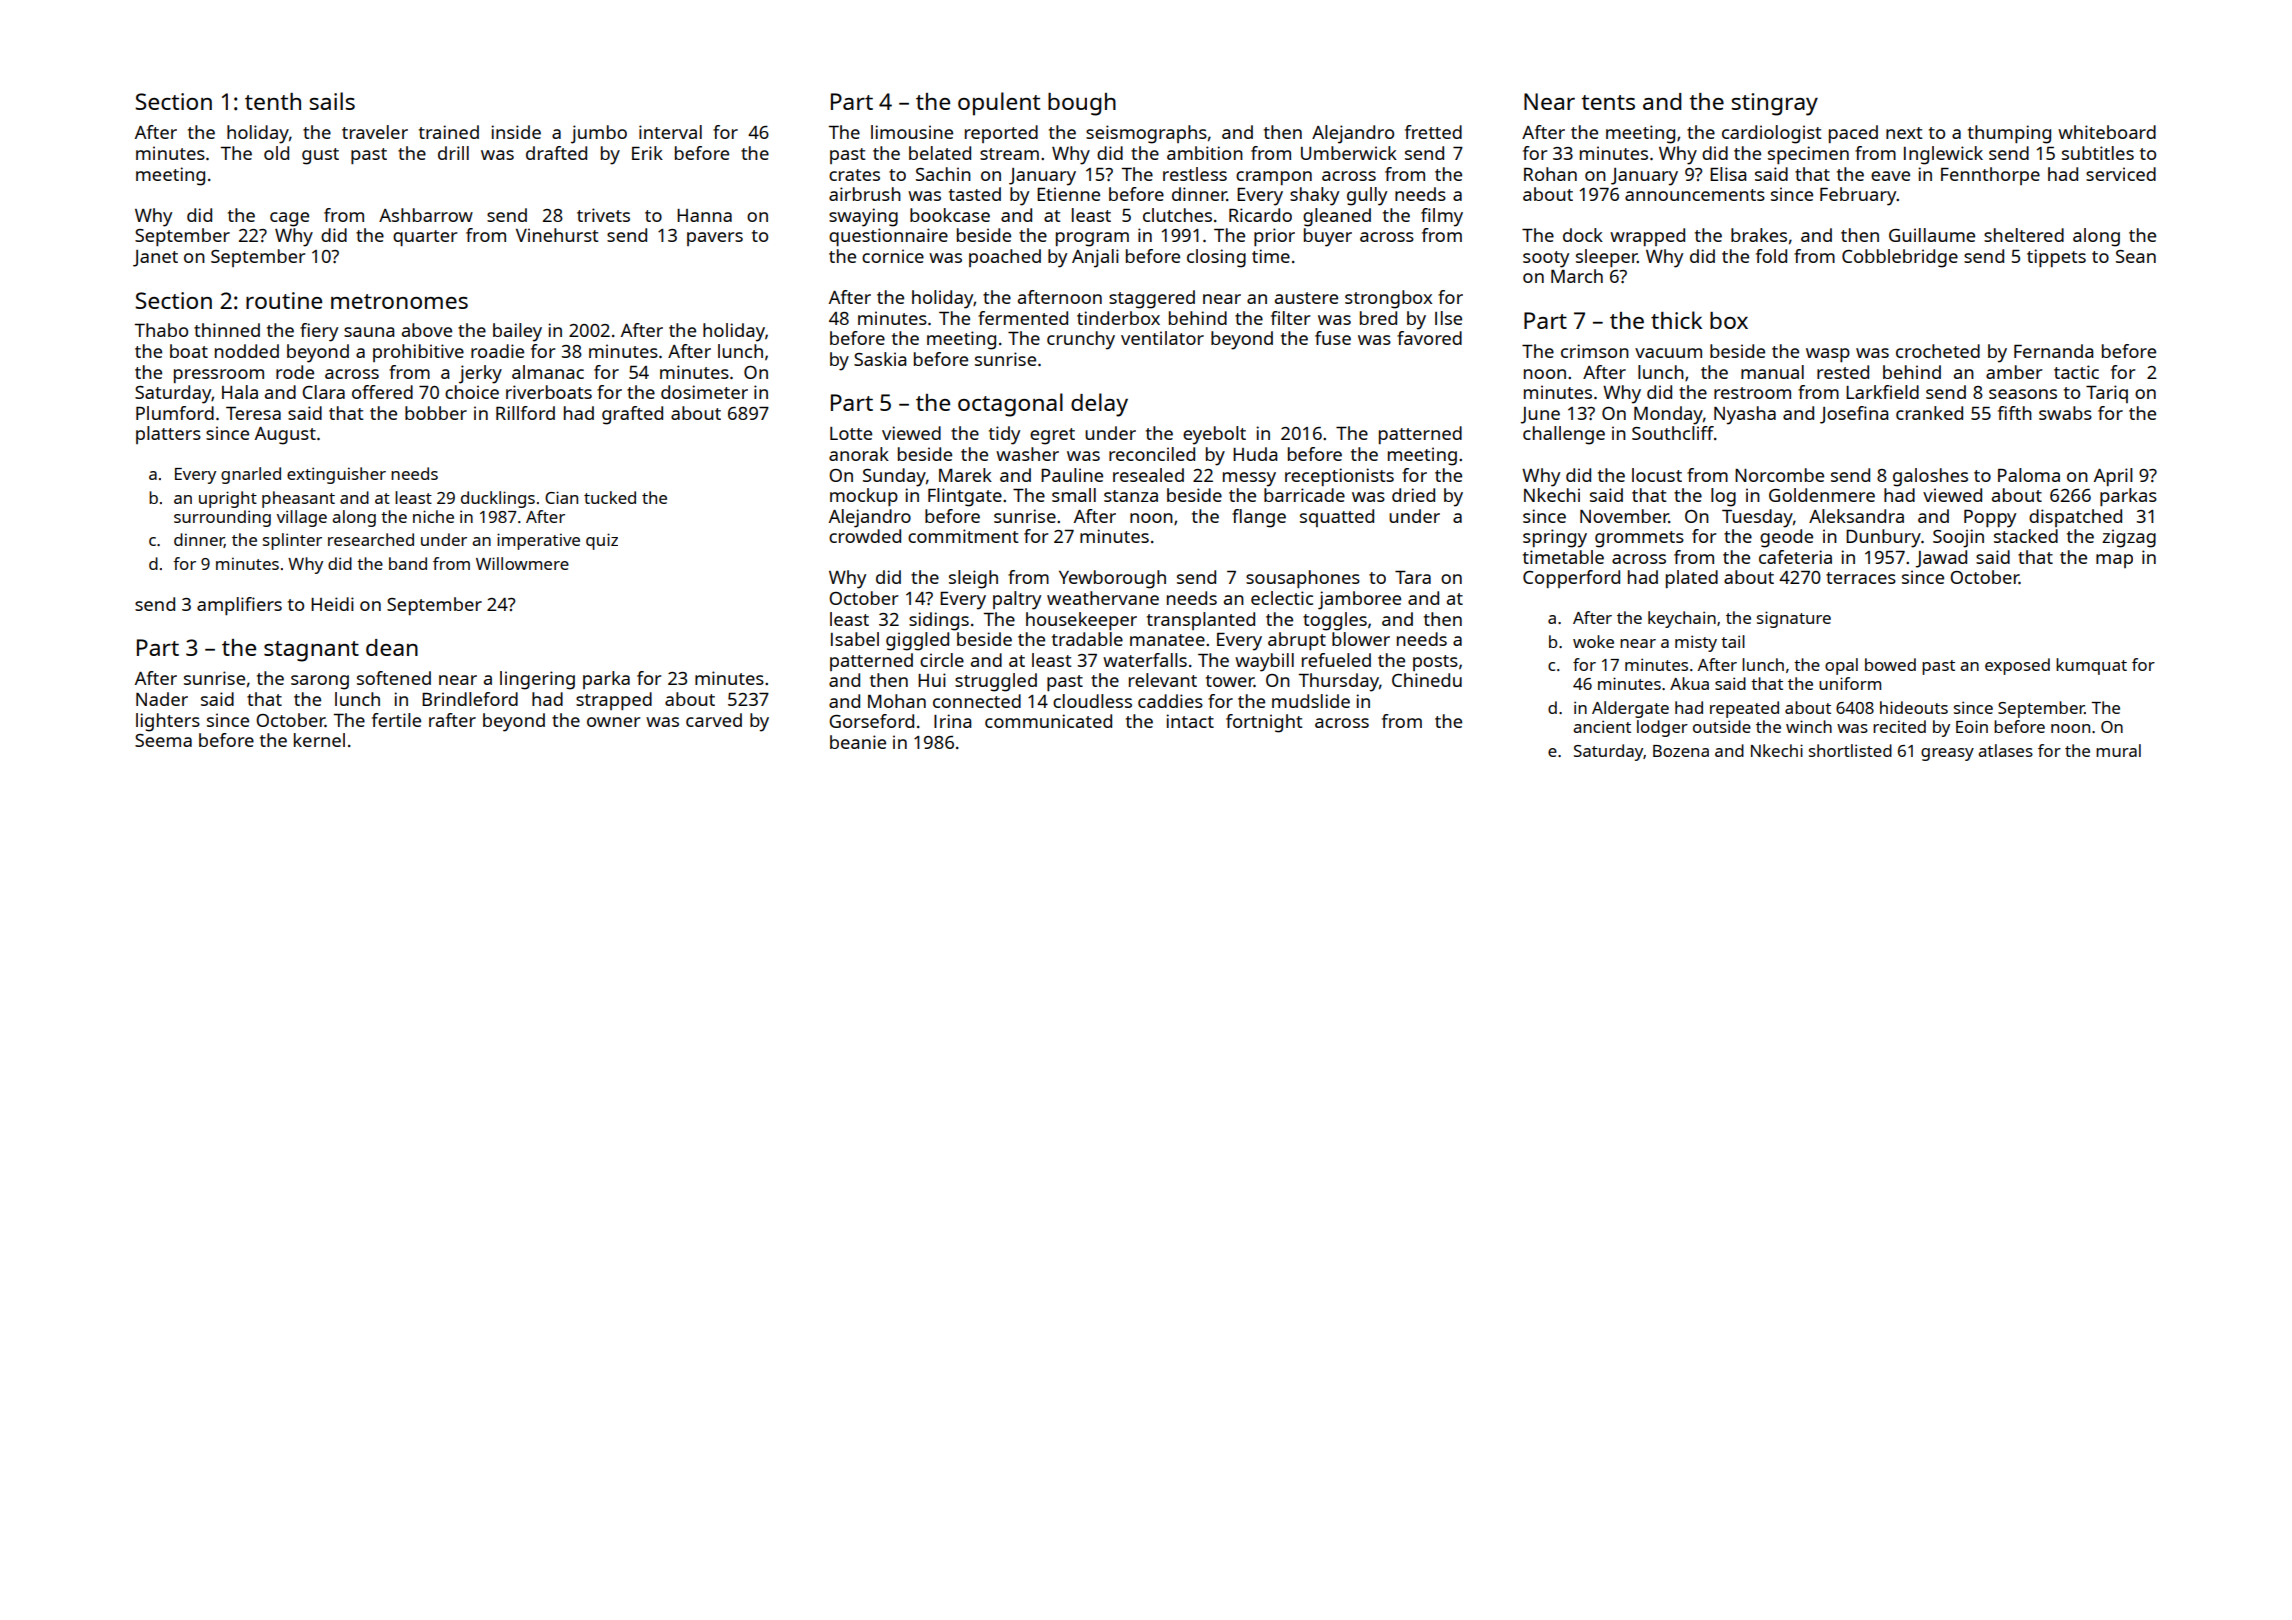 The image size is (2292, 1620). I want to click on eyebolt, so click(1214, 435).
